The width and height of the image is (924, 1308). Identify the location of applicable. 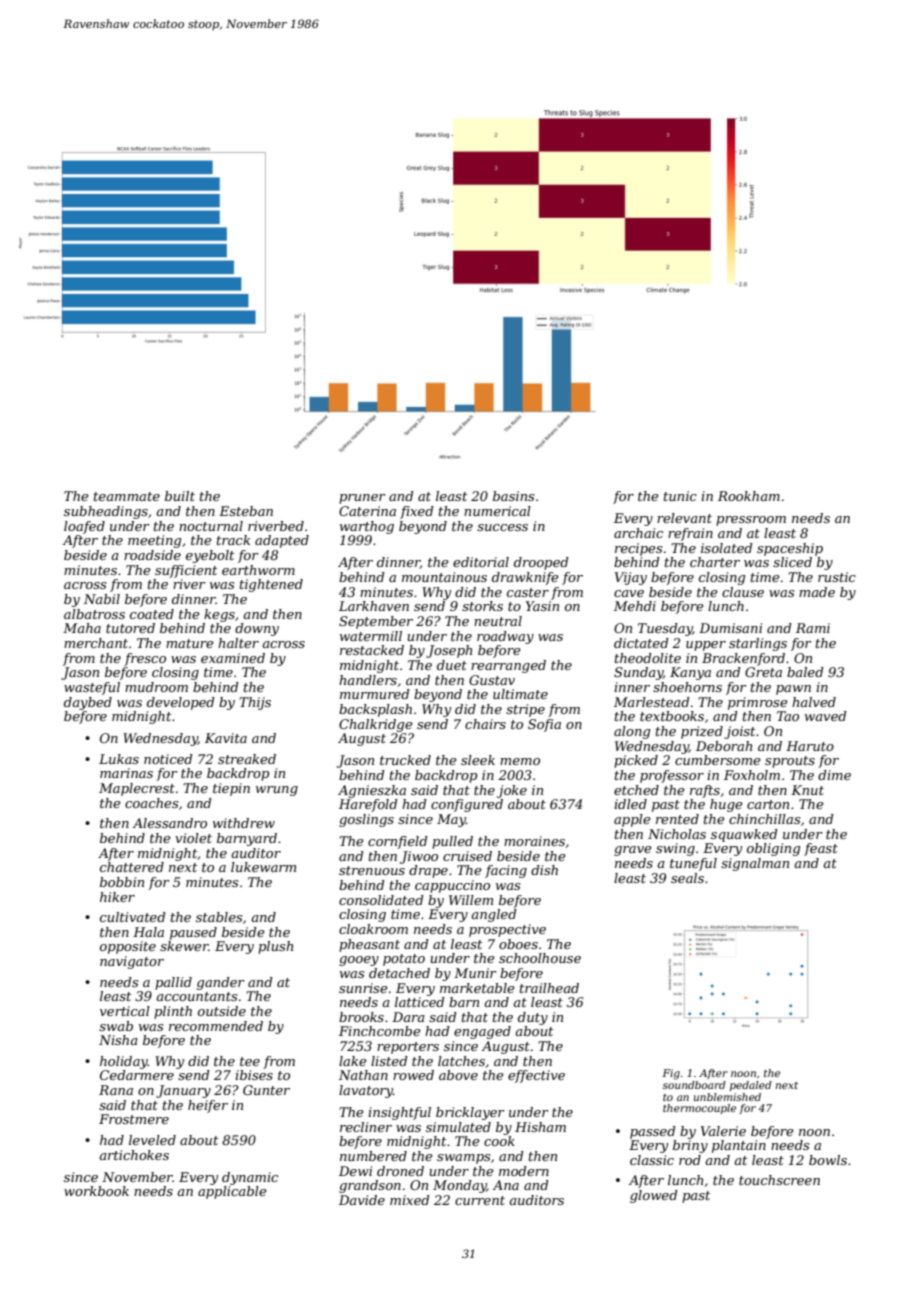
(232, 1192).
